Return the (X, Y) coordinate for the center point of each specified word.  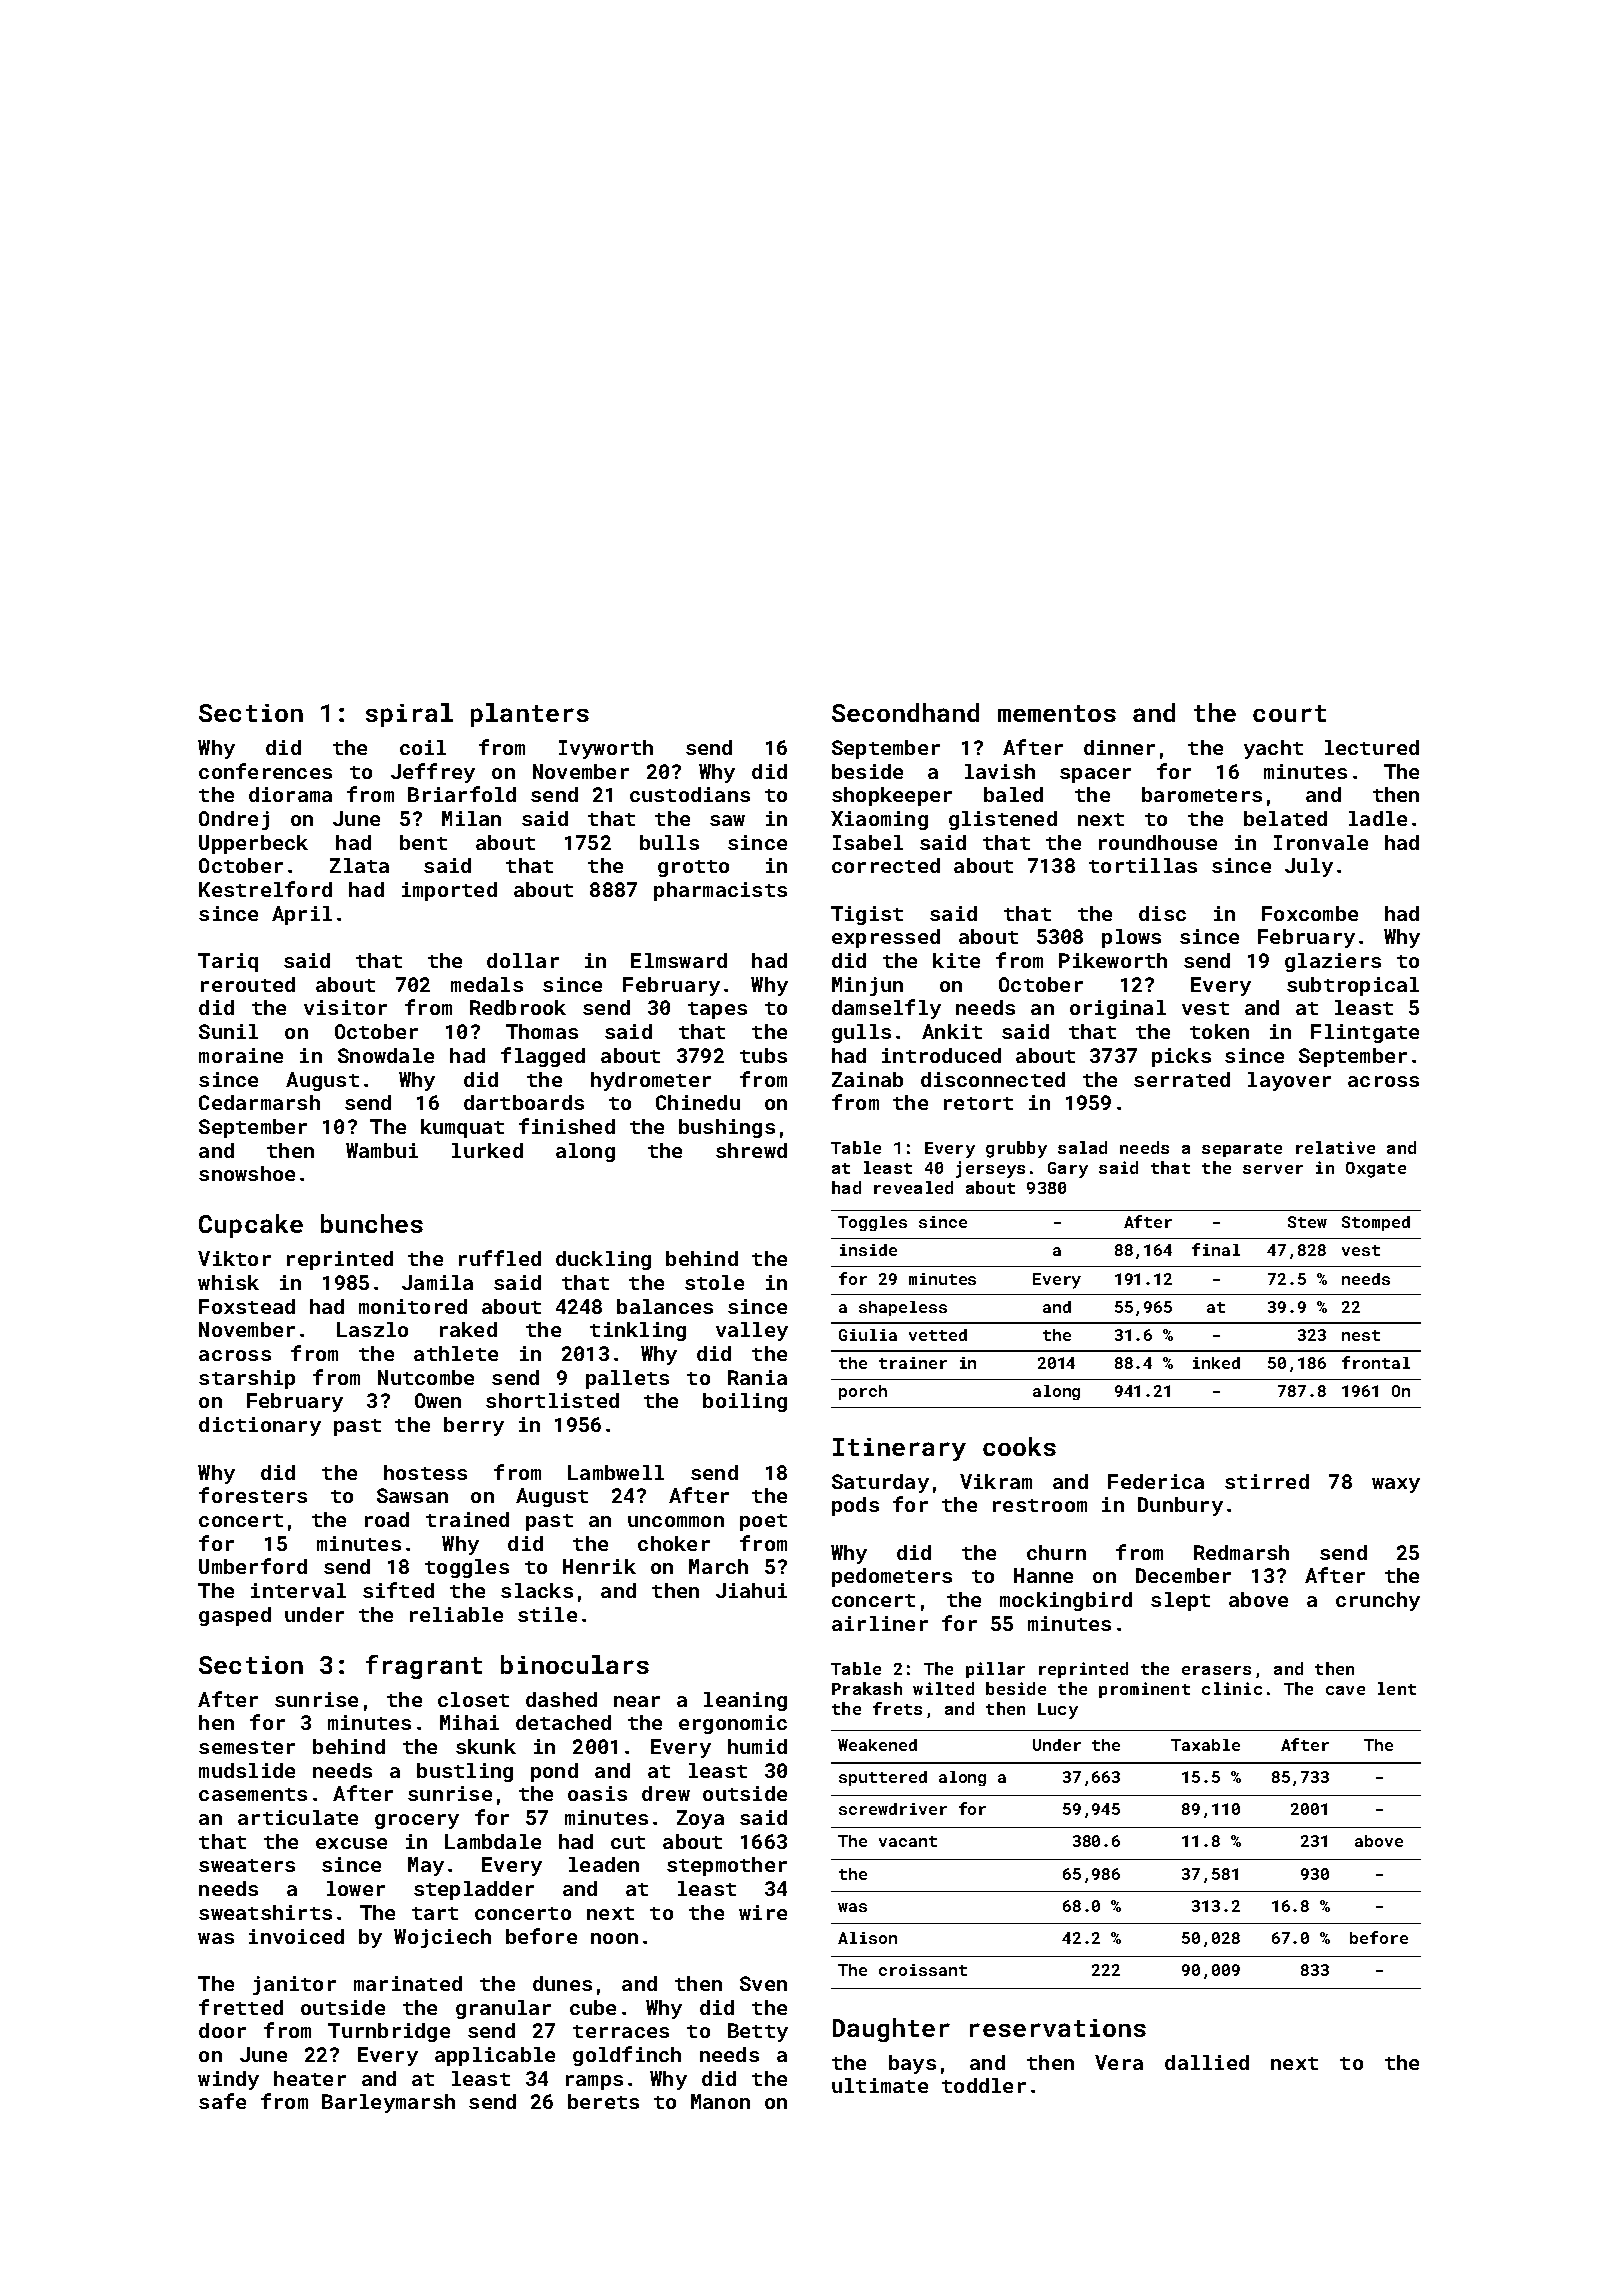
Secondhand (905, 712)
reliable (456, 1614)
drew (666, 1793)
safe (222, 2101)
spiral (409, 715)
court (1289, 713)
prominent (1144, 1690)
